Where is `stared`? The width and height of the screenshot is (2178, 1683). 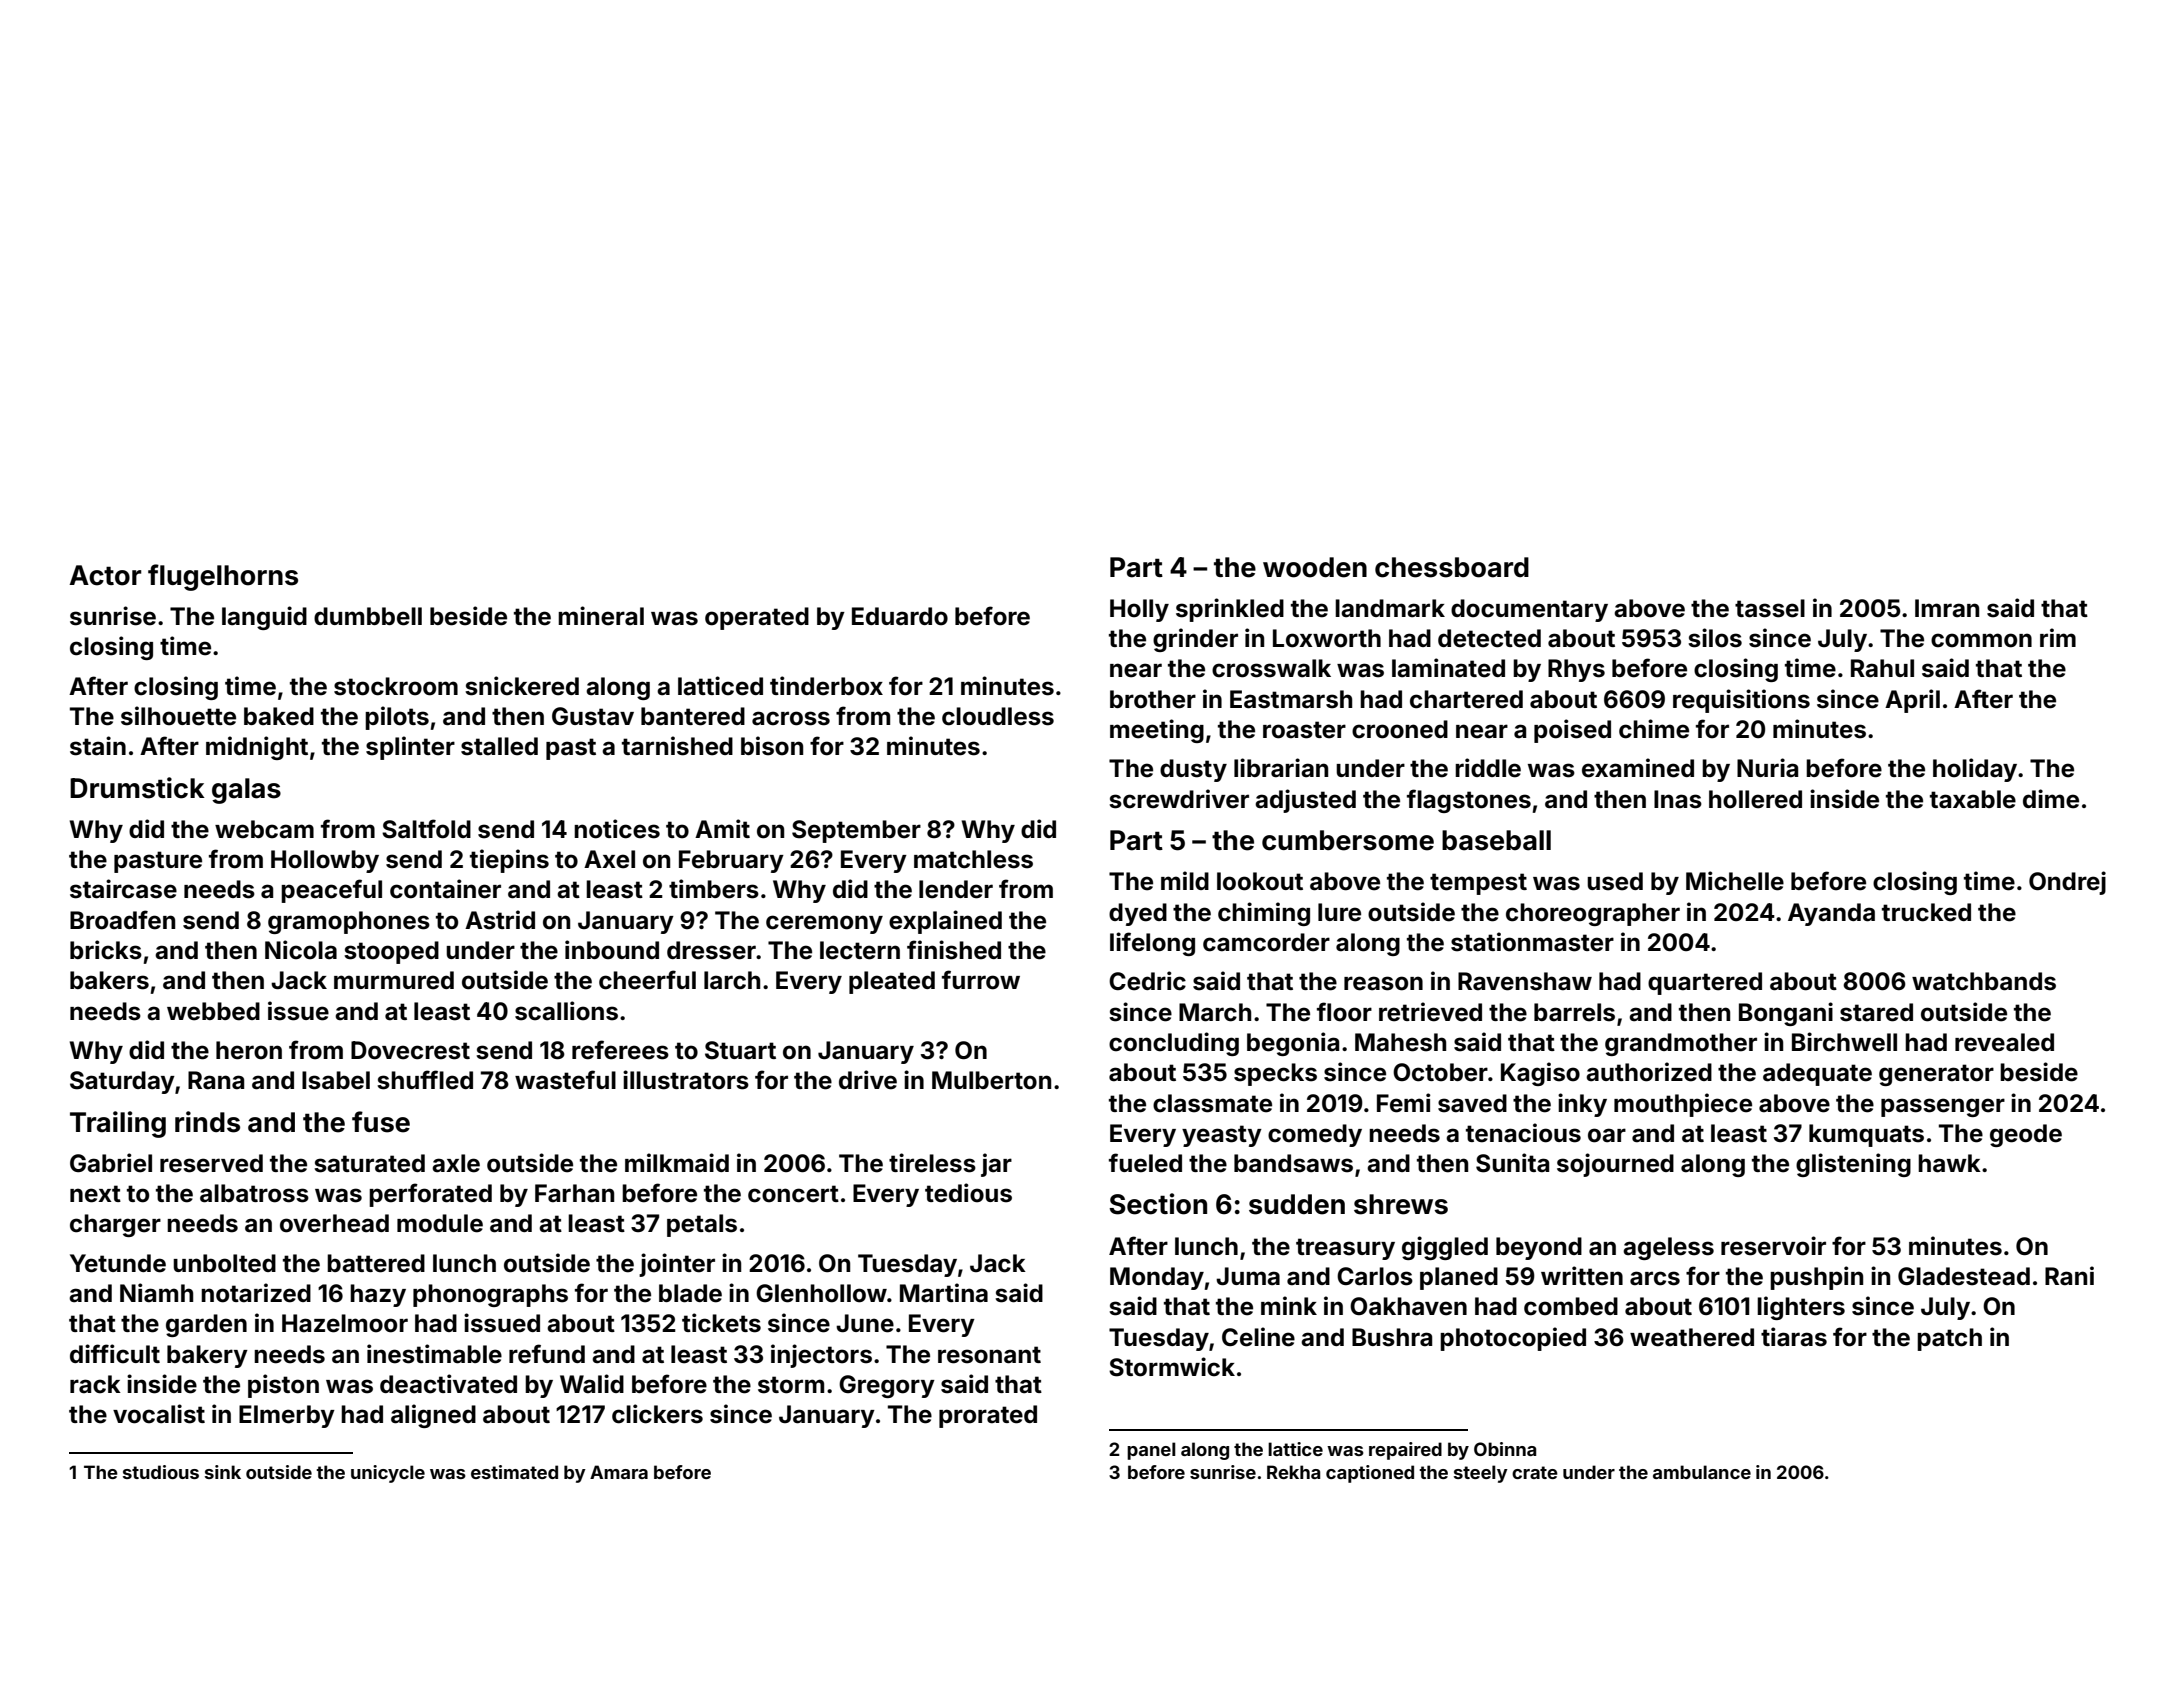 stared is located at coordinates (1876, 1012).
